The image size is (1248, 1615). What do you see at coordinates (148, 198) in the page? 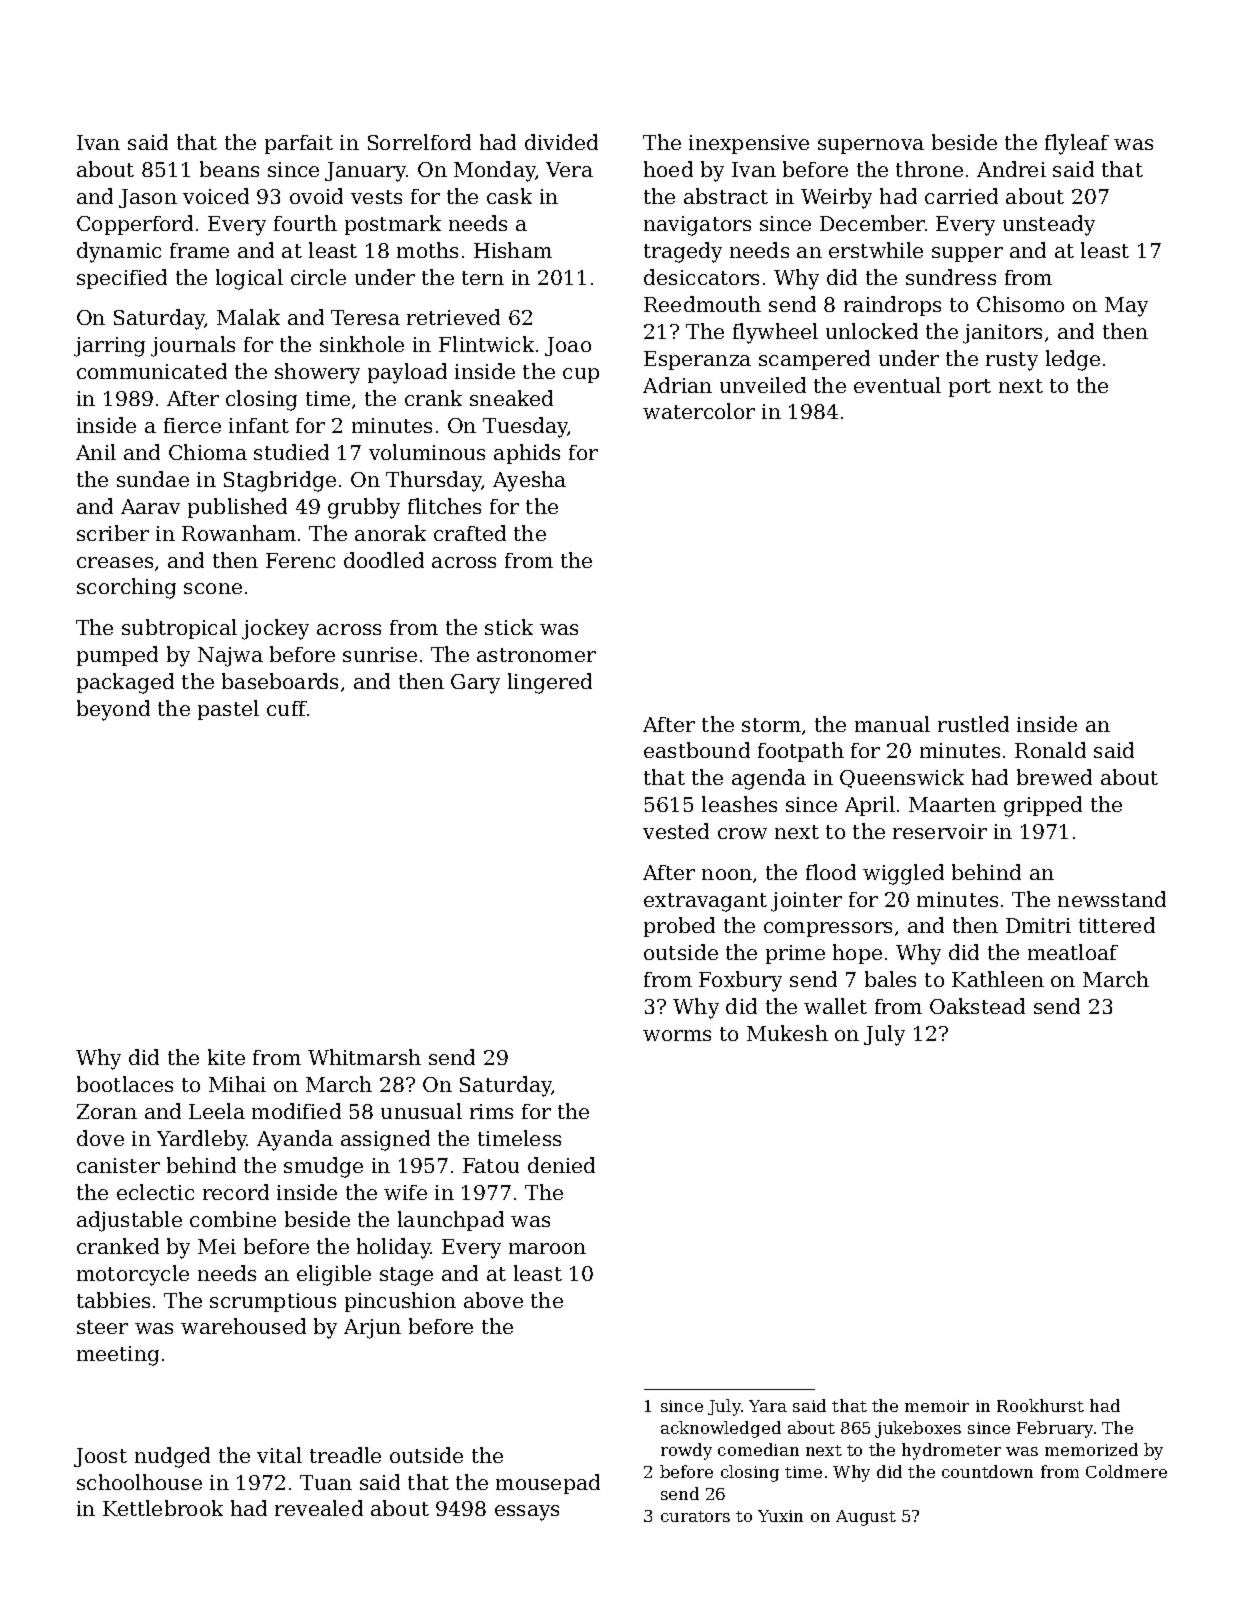
I see `Jason` at bounding box center [148, 198].
